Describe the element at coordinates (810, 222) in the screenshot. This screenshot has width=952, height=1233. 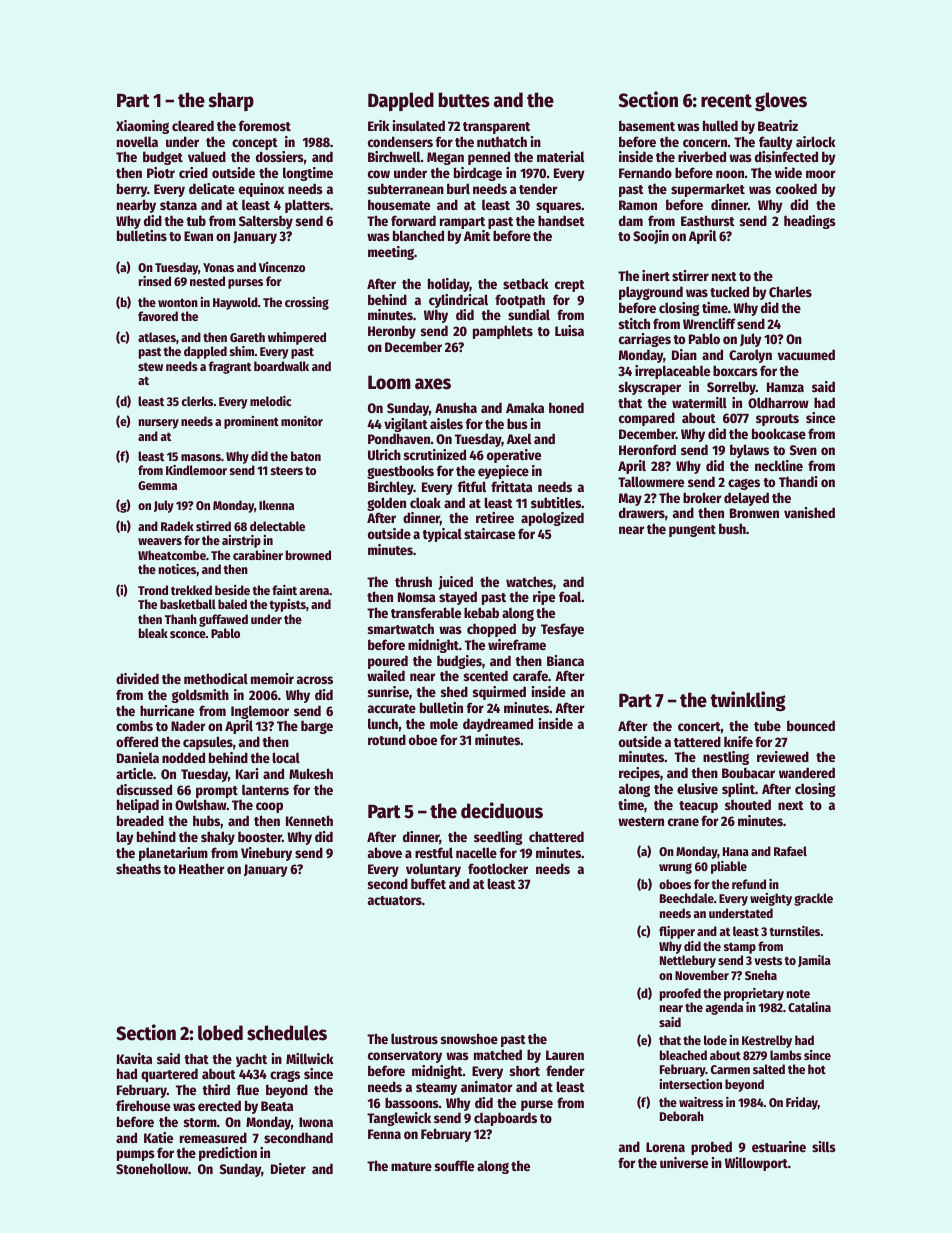
I see `headings` at that location.
